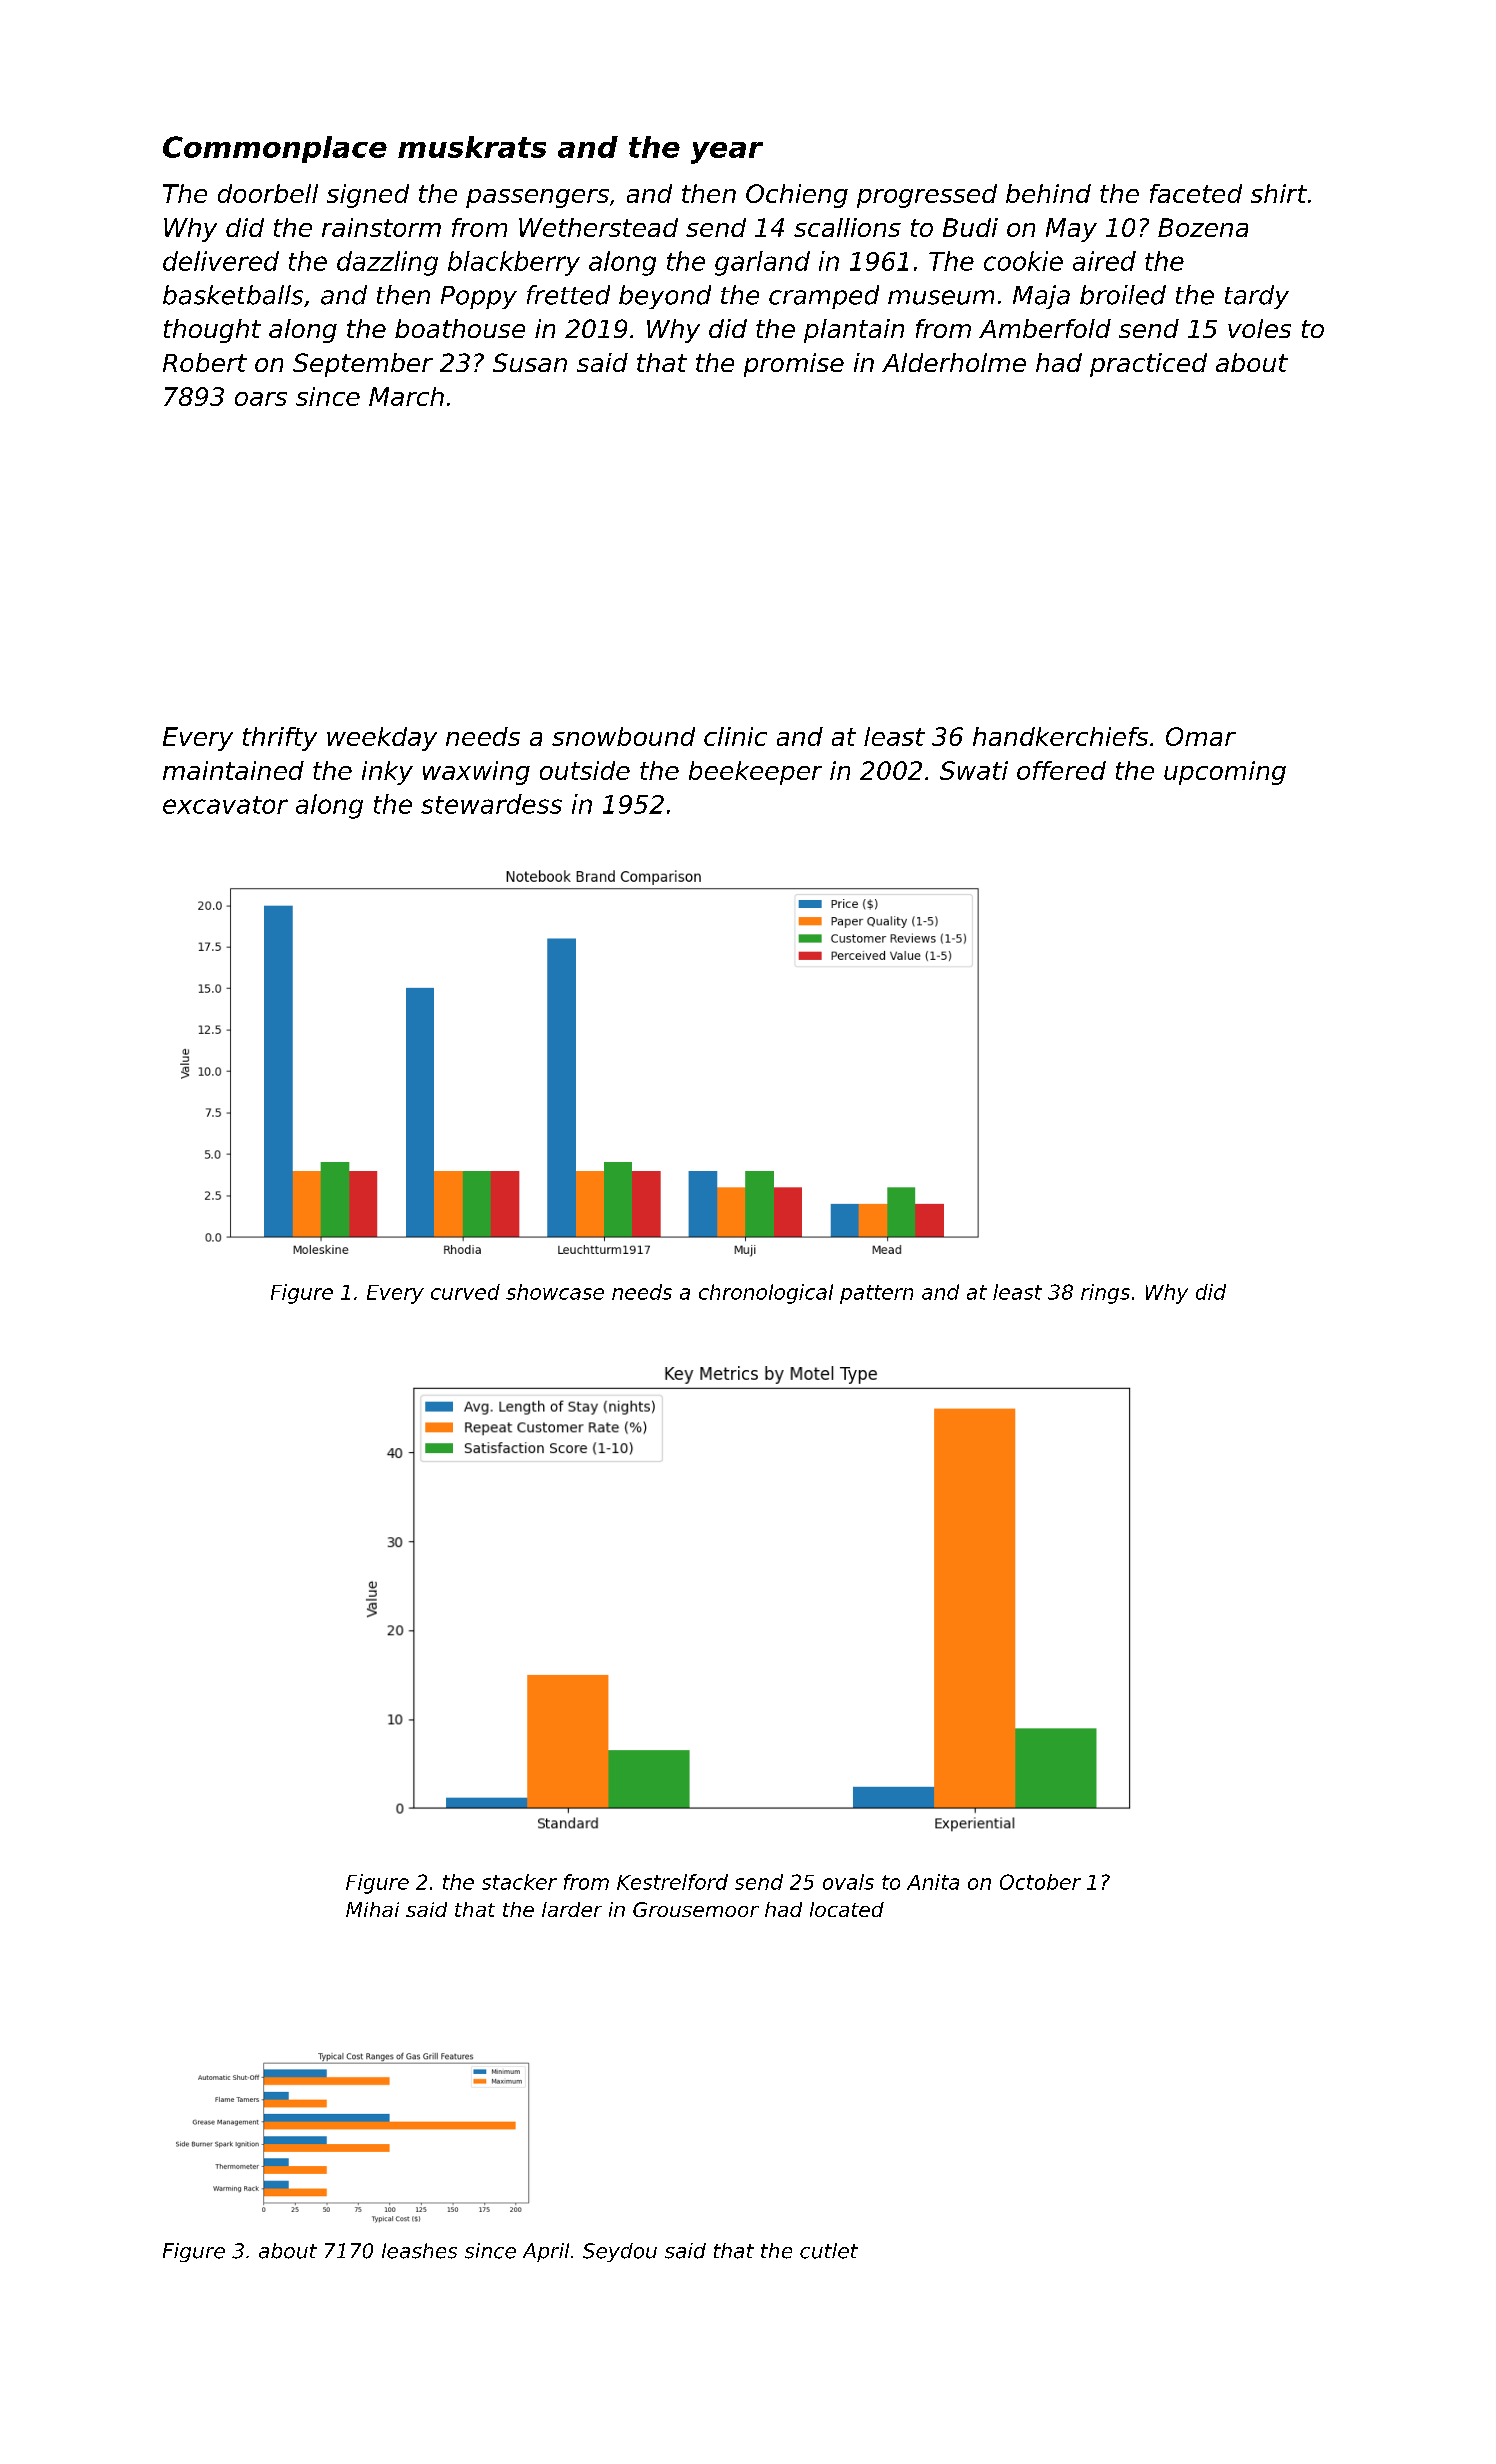 This image has height=2464, width=1496. I want to click on upcoming, so click(1225, 773).
